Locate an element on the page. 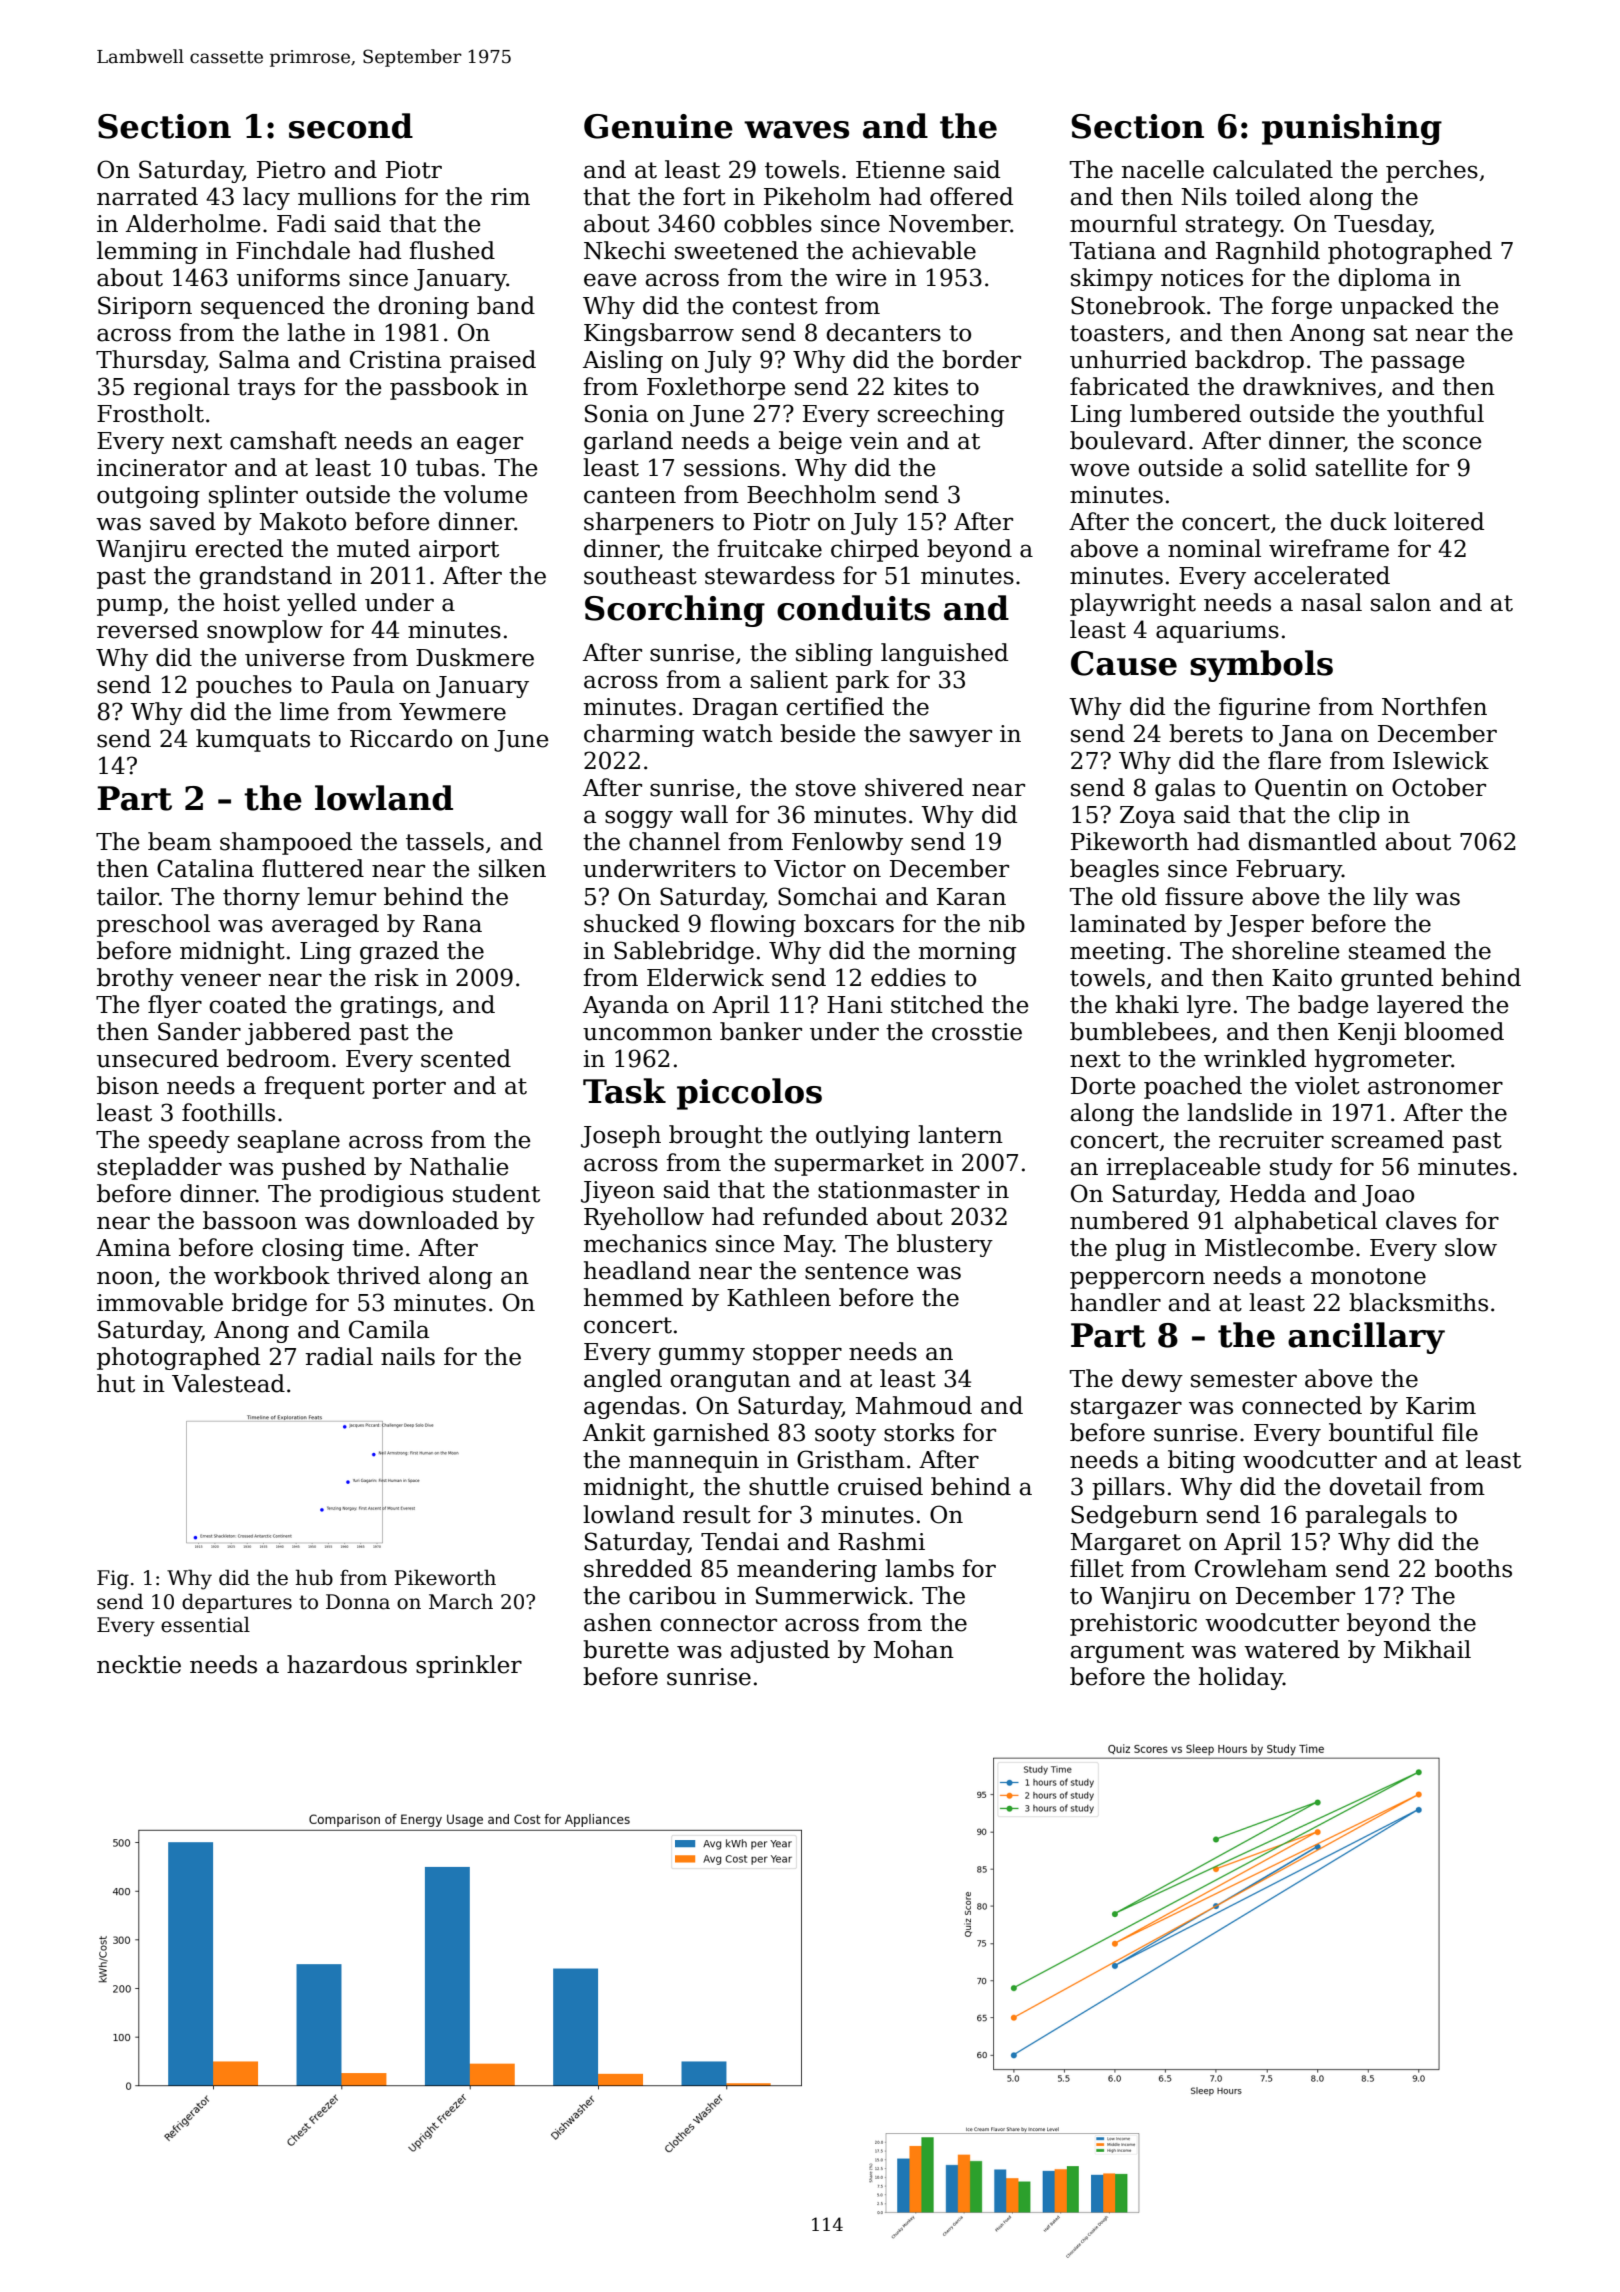  layered is located at coordinates (1420, 1006).
